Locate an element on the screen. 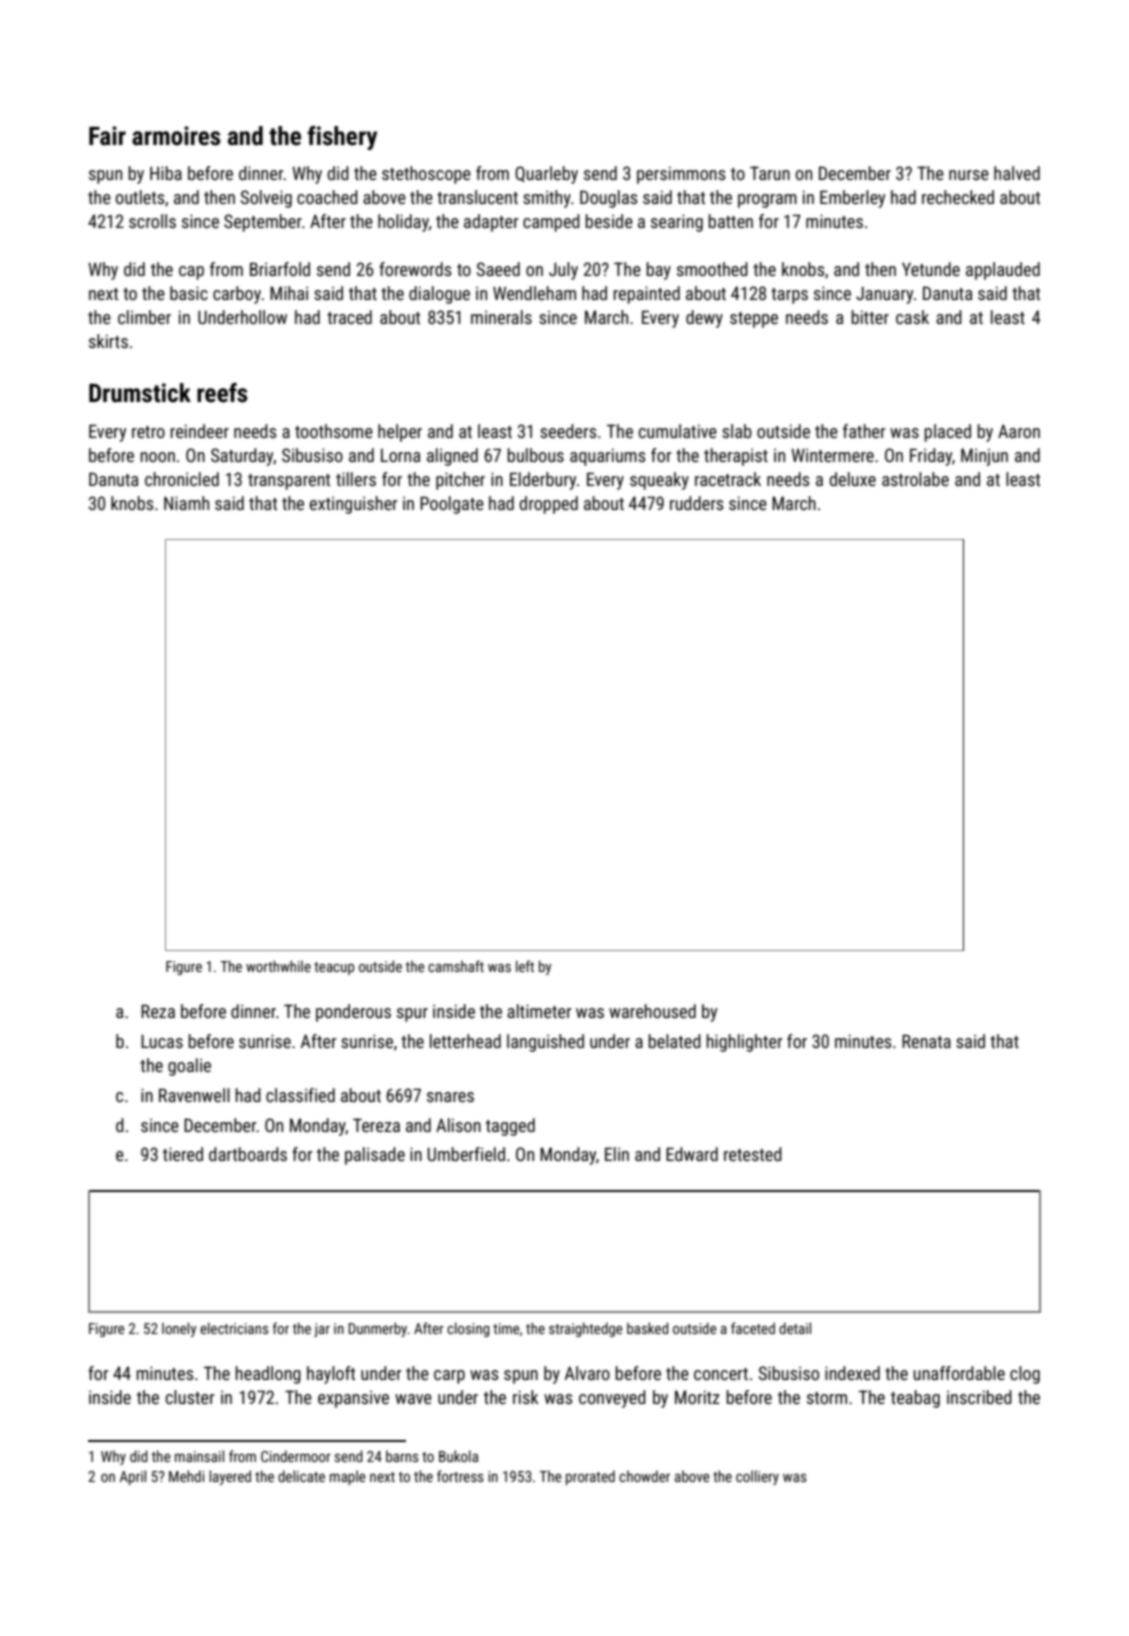 The width and height of the screenshot is (1129, 1636). lonely is located at coordinates (179, 1329).
